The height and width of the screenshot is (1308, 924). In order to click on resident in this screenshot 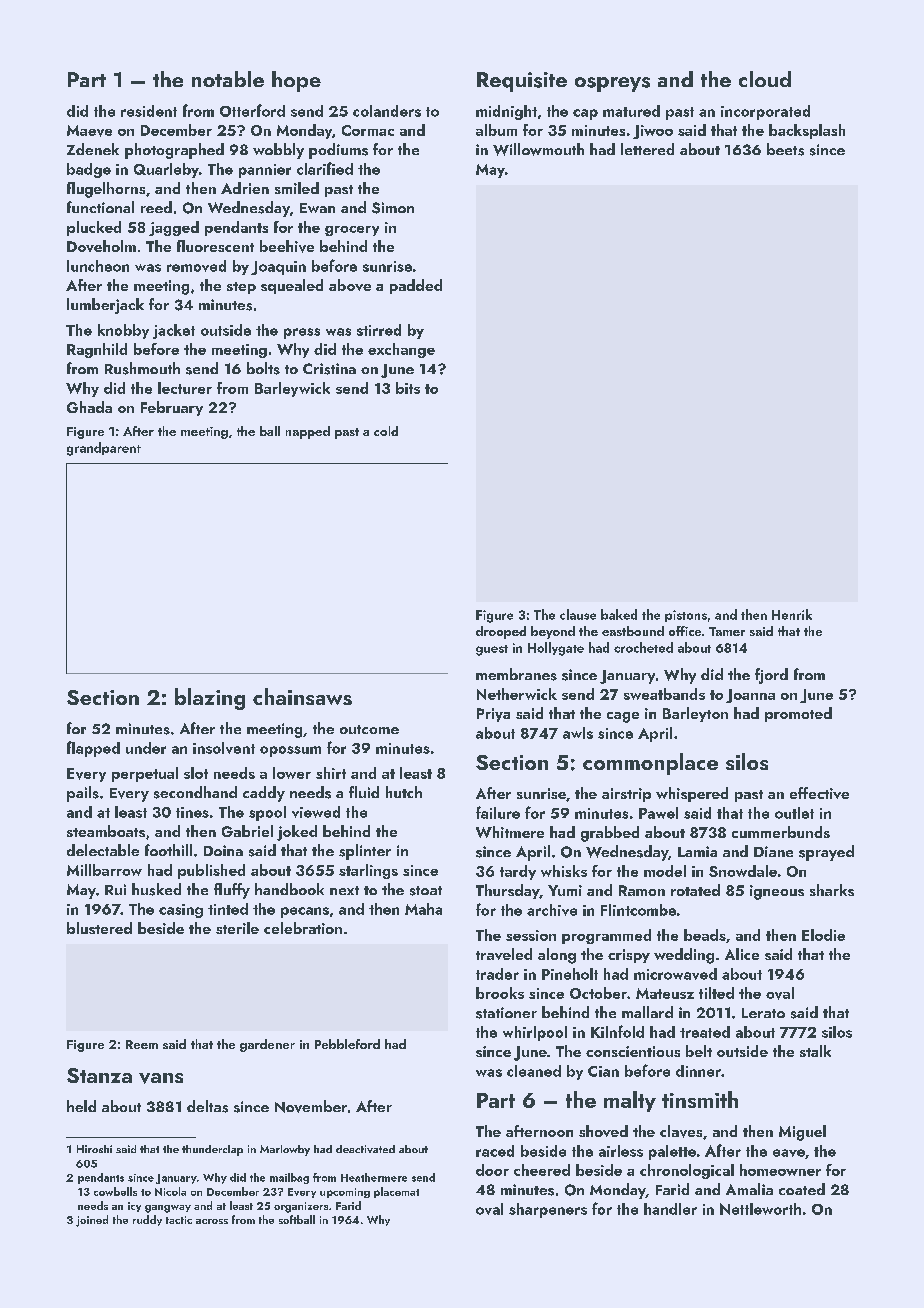, I will do `click(149, 111)`.
